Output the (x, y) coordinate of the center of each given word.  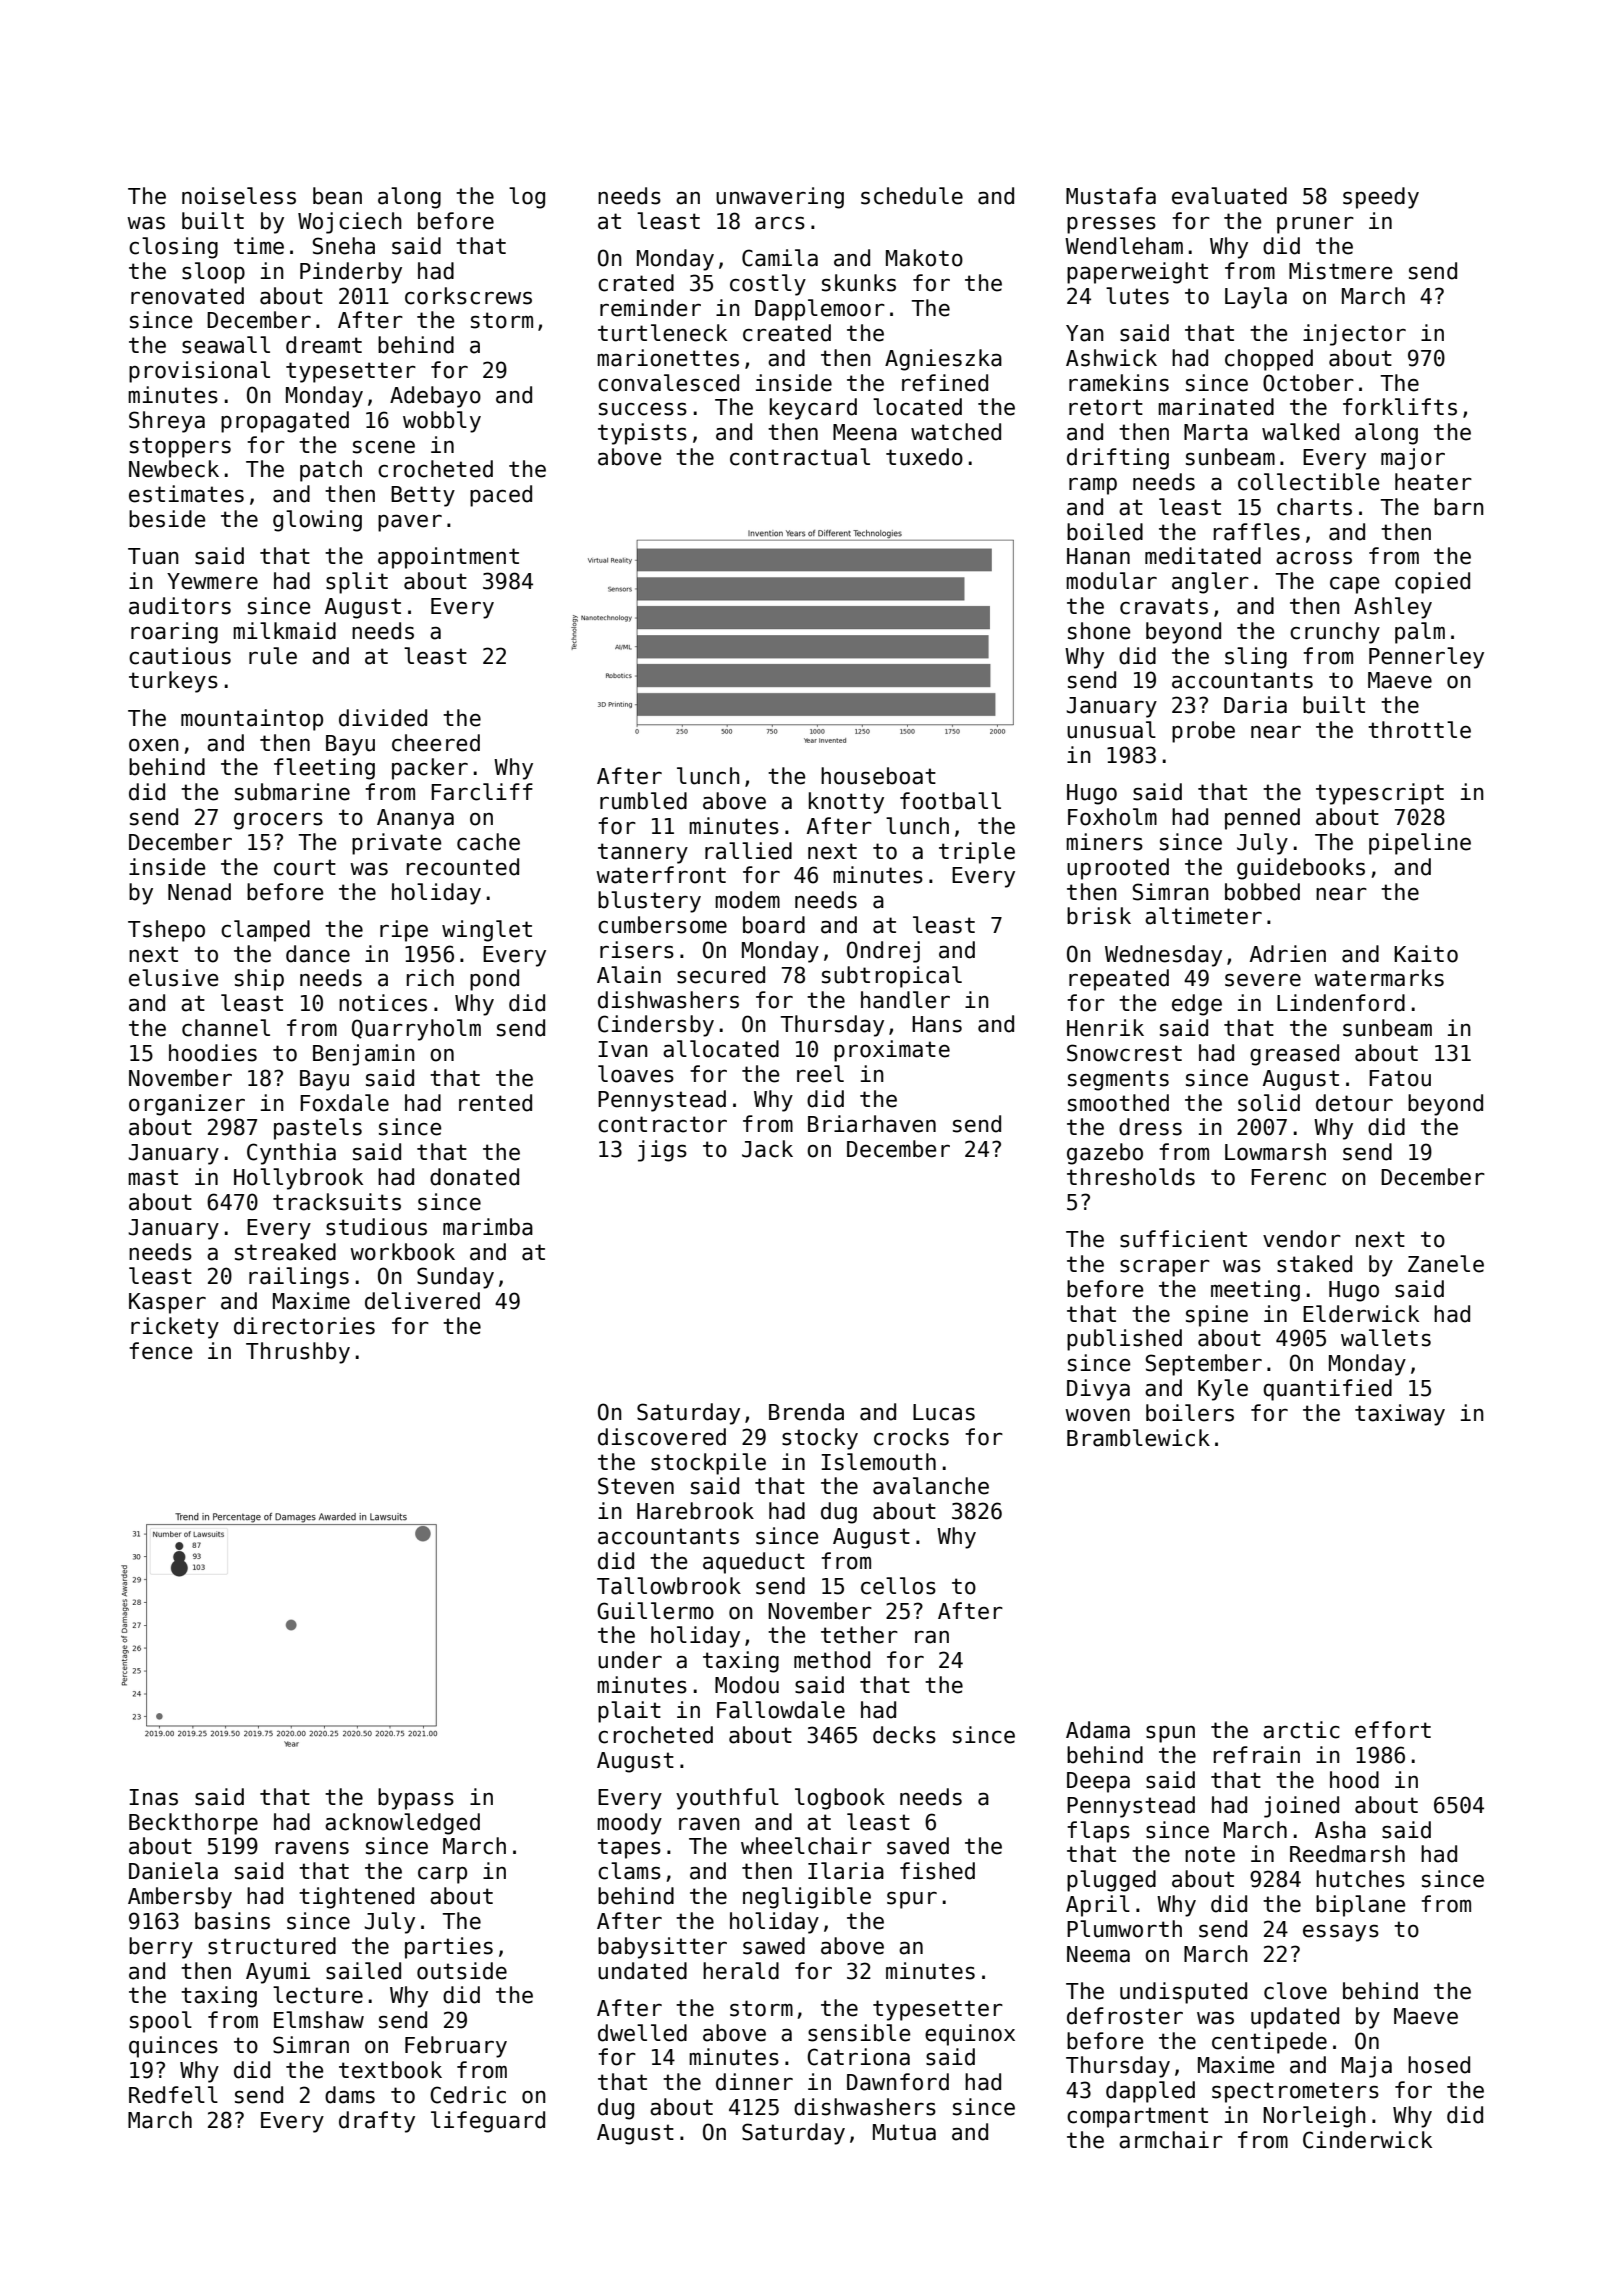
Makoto (924, 258)
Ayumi (278, 1973)
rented (495, 1103)
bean (337, 196)
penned (1262, 819)
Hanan (1098, 556)
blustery (649, 902)
